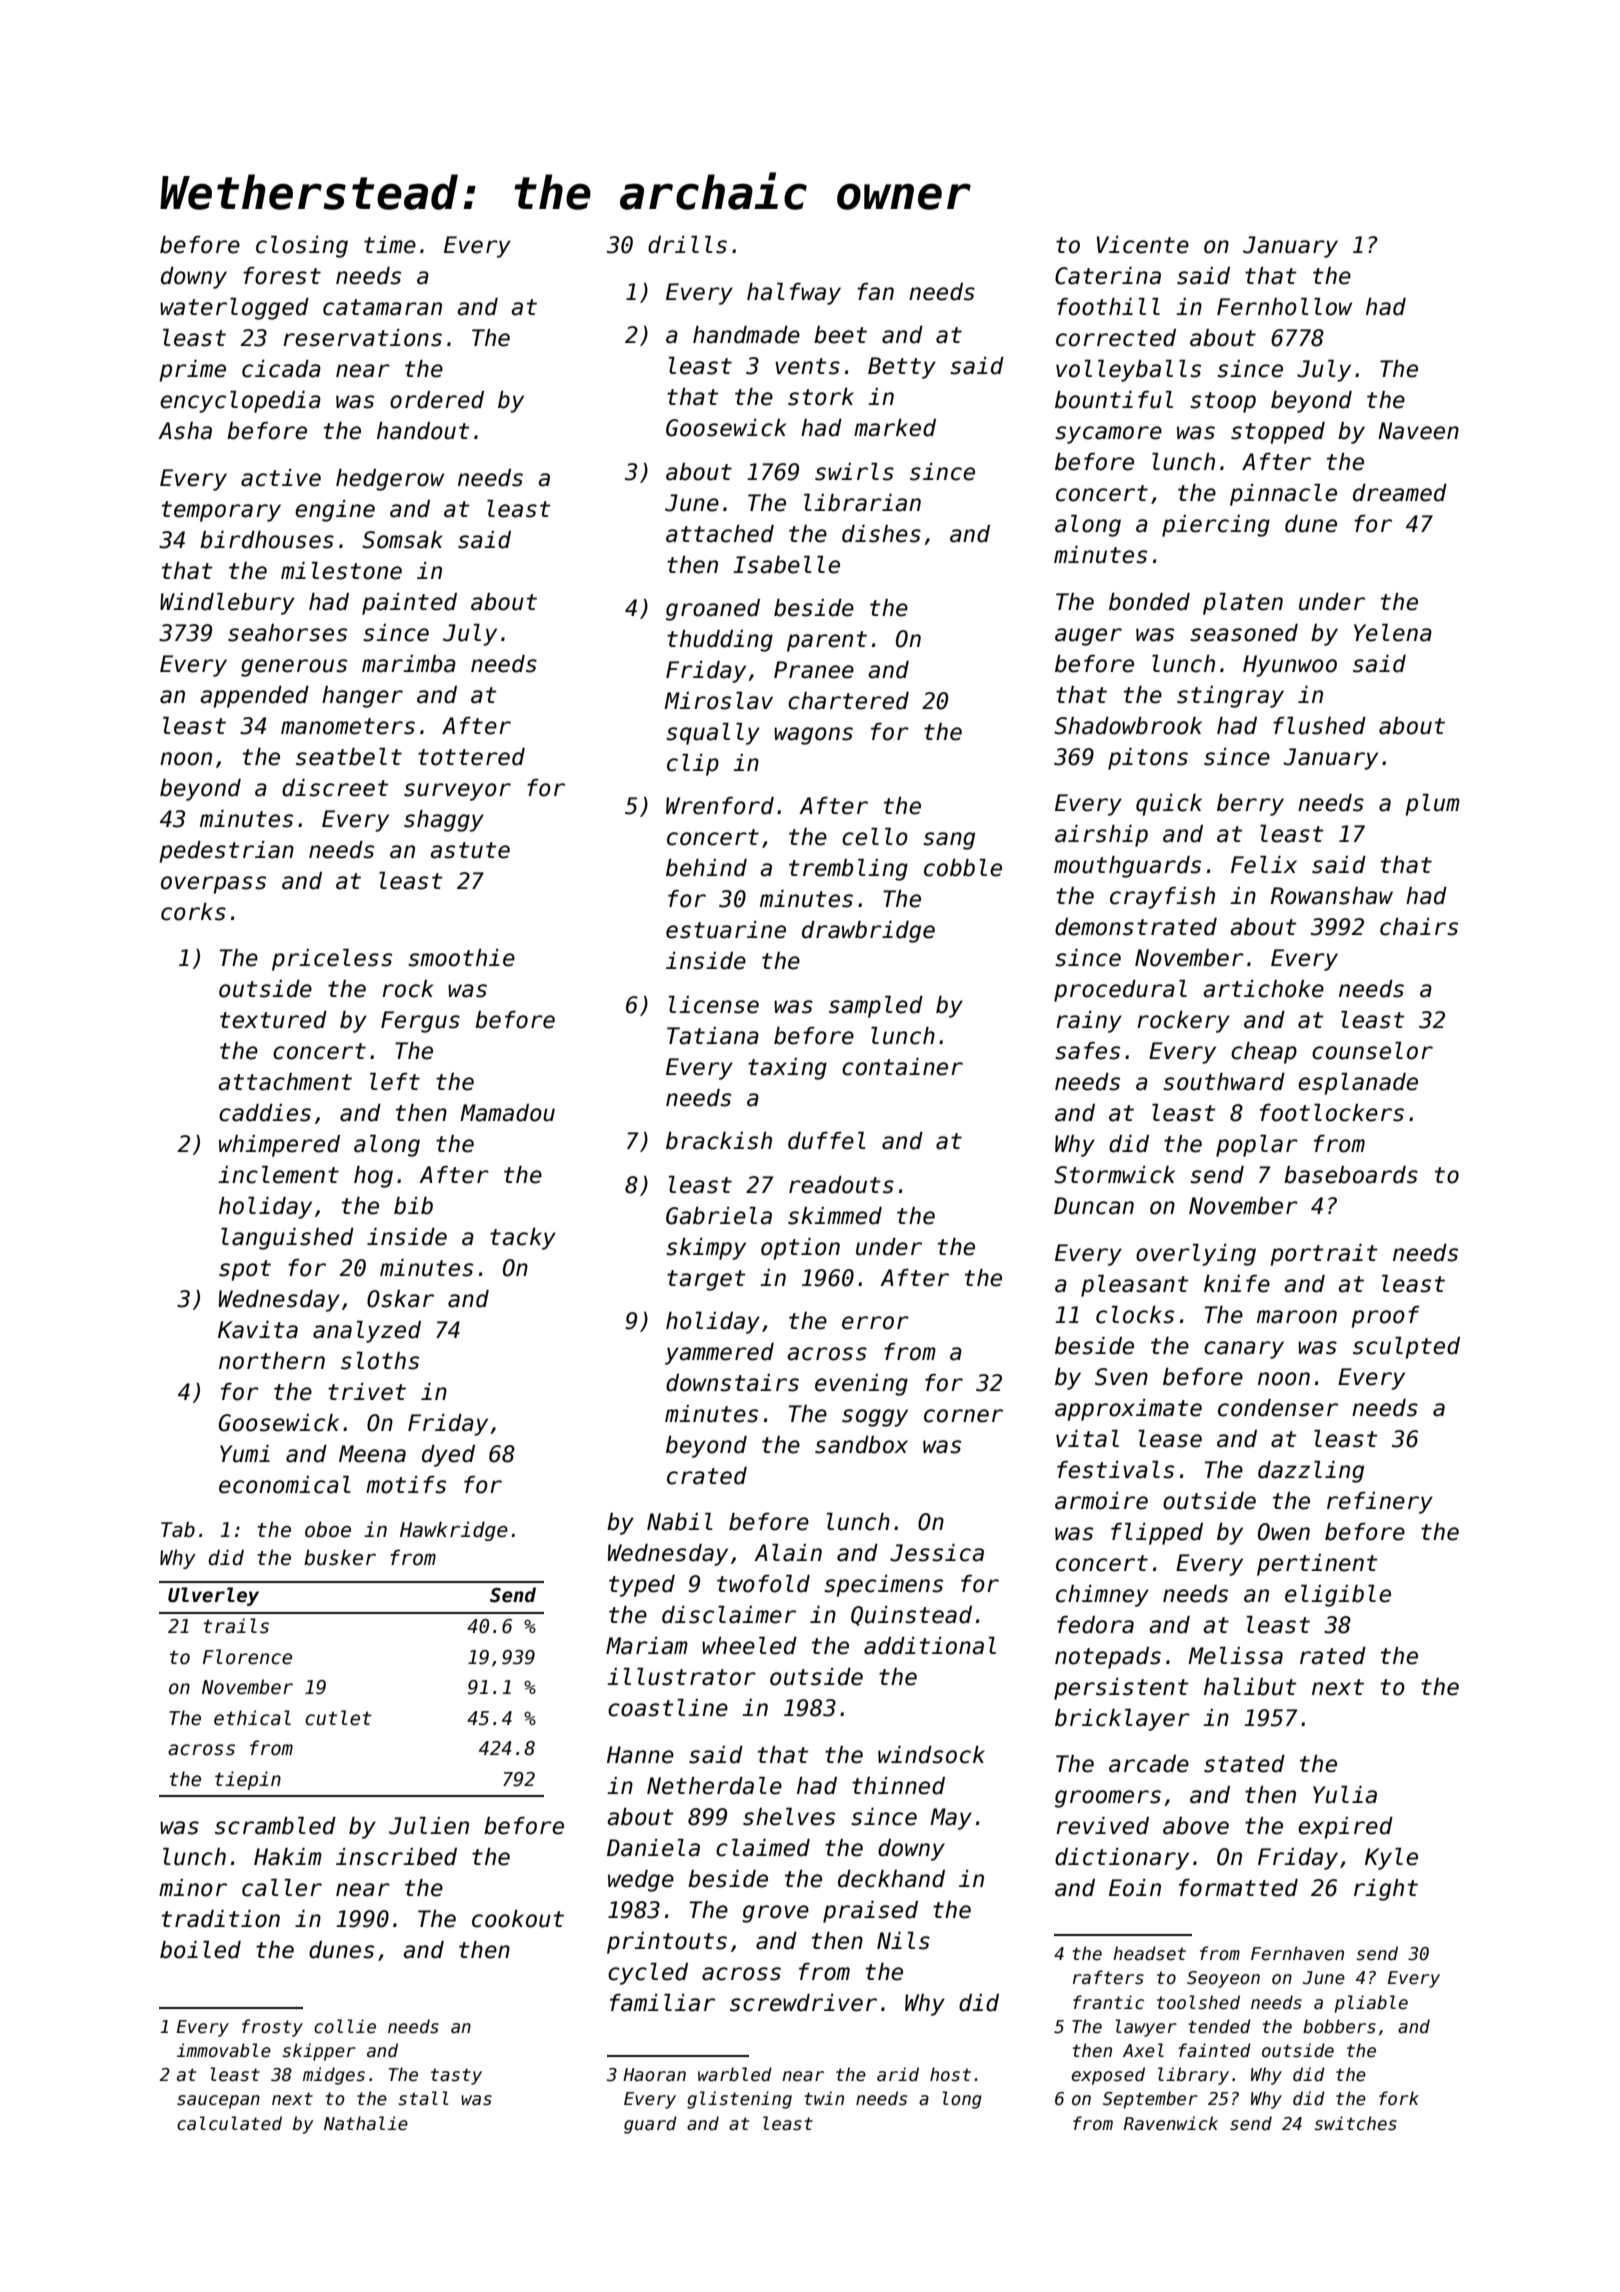 This image has height=2292, width=1620. Describe the element at coordinates (1108, 307) in the image. I see `foothill` at that location.
